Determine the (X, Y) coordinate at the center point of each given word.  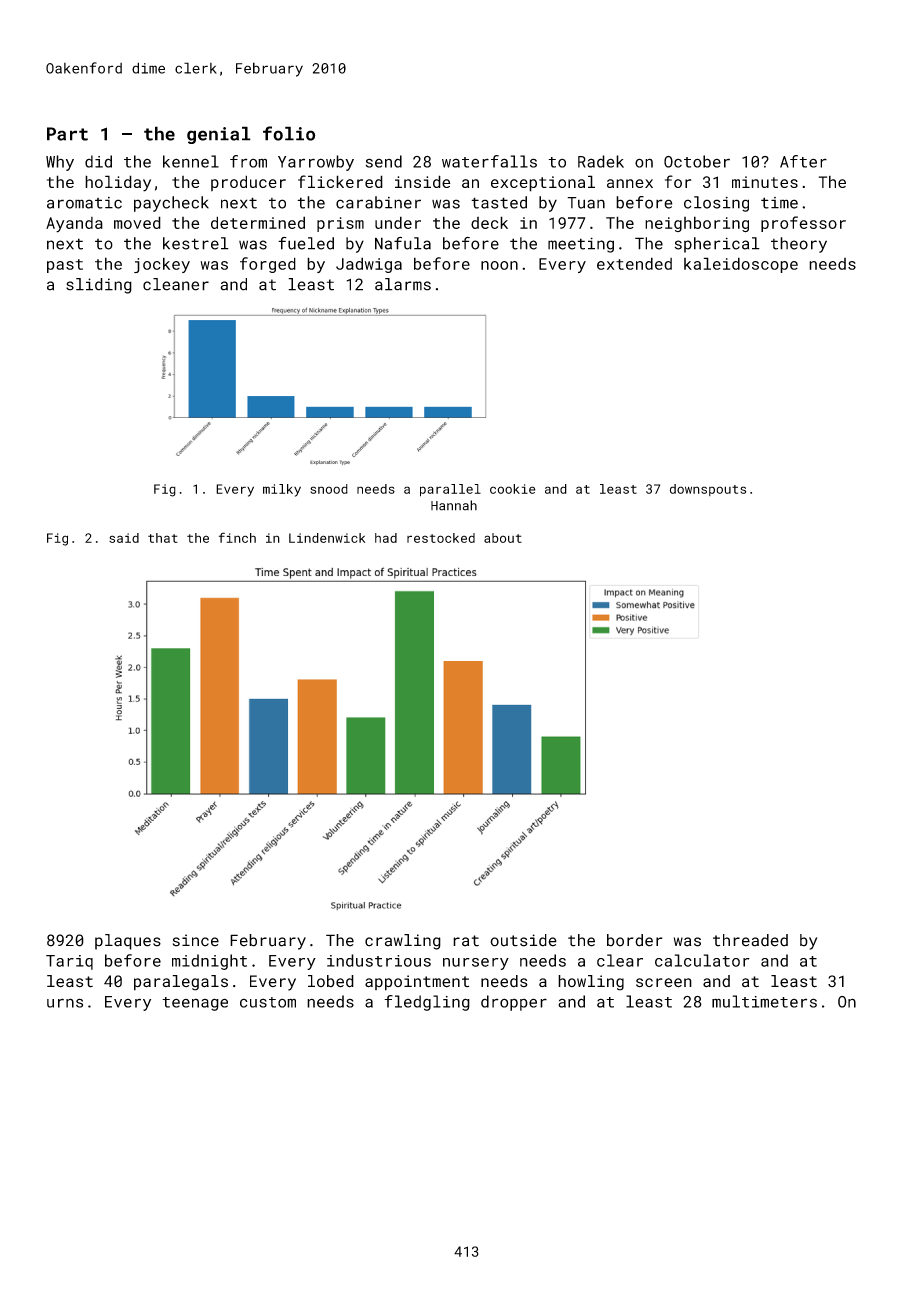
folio (289, 133)
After (803, 161)
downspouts (708, 490)
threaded (750, 940)
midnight (209, 962)
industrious (379, 960)
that (163, 538)
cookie (513, 489)
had (386, 538)
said (124, 538)
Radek (601, 161)
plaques (128, 942)
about (503, 538)
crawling (403, 942)
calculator (702, 960)
